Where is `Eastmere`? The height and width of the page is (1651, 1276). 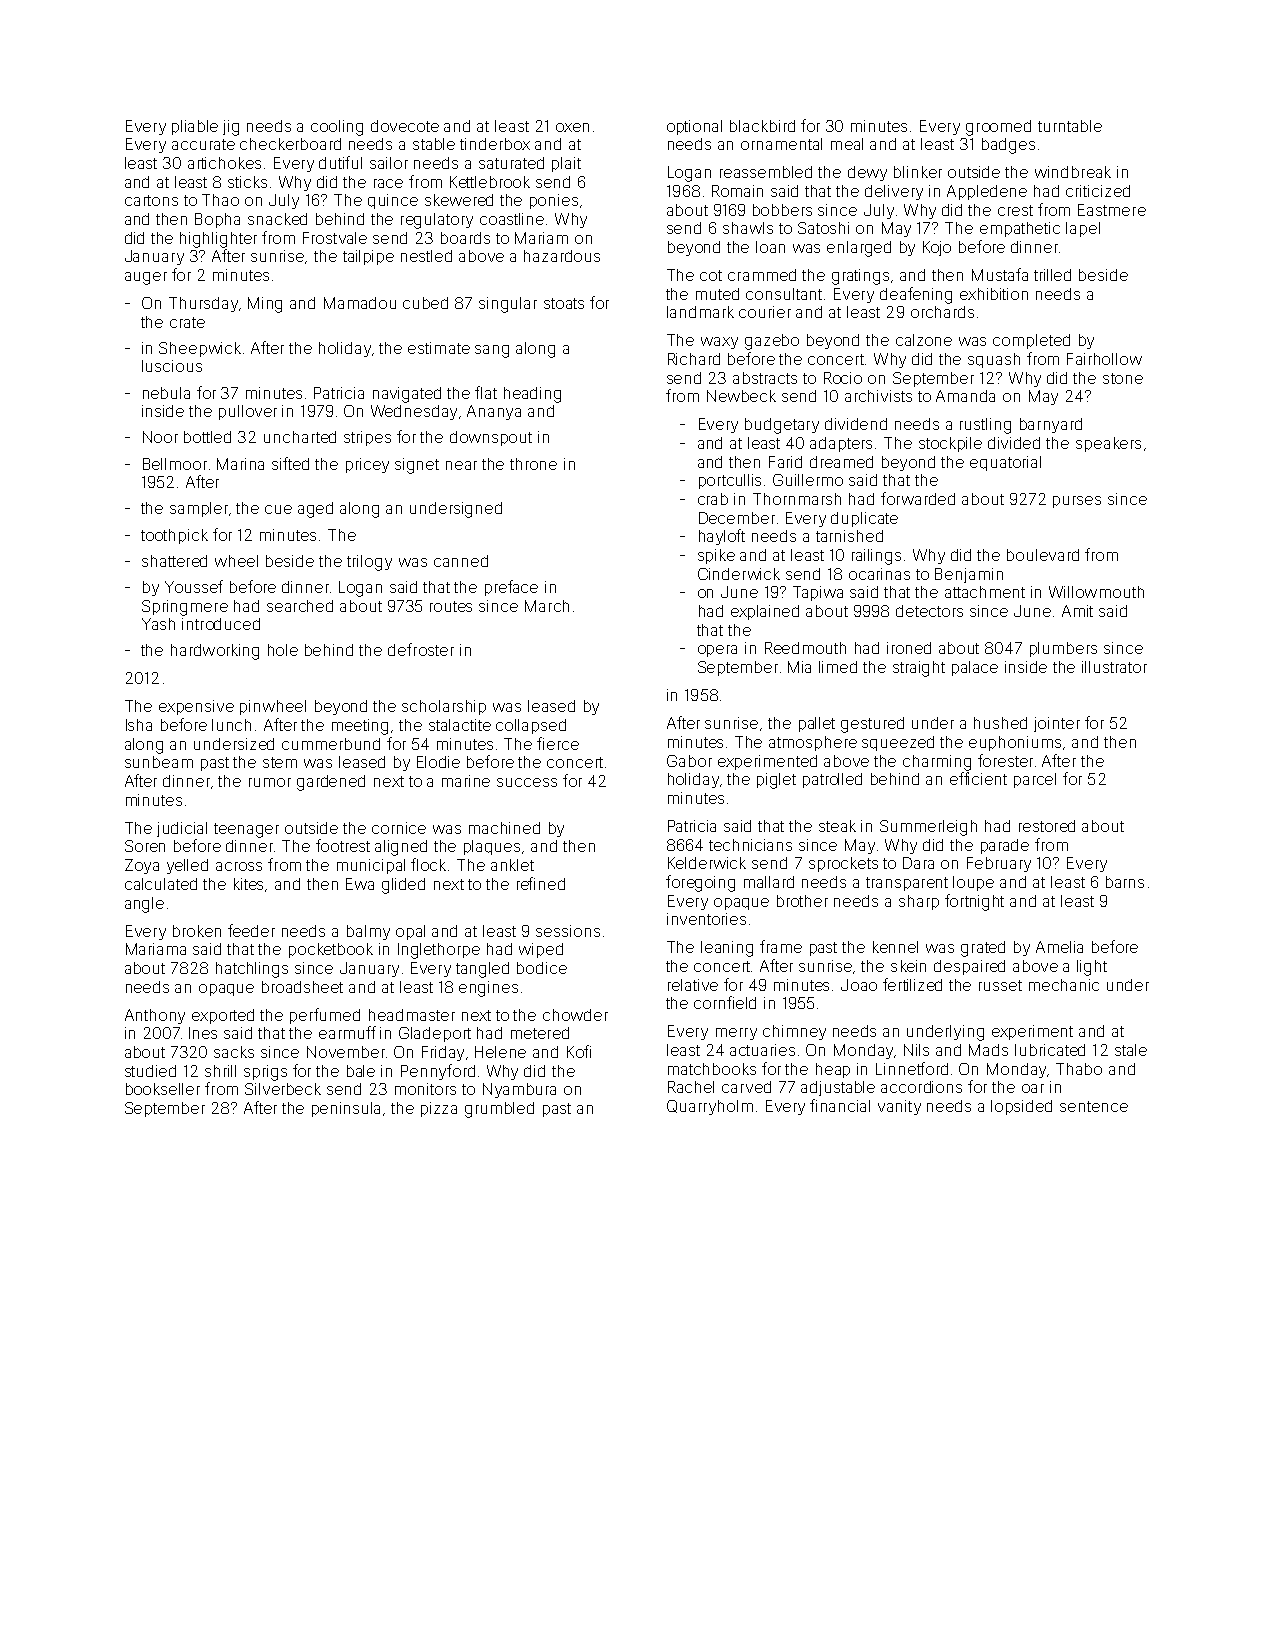 Eastmere is located at coordinates (1112, 210).
